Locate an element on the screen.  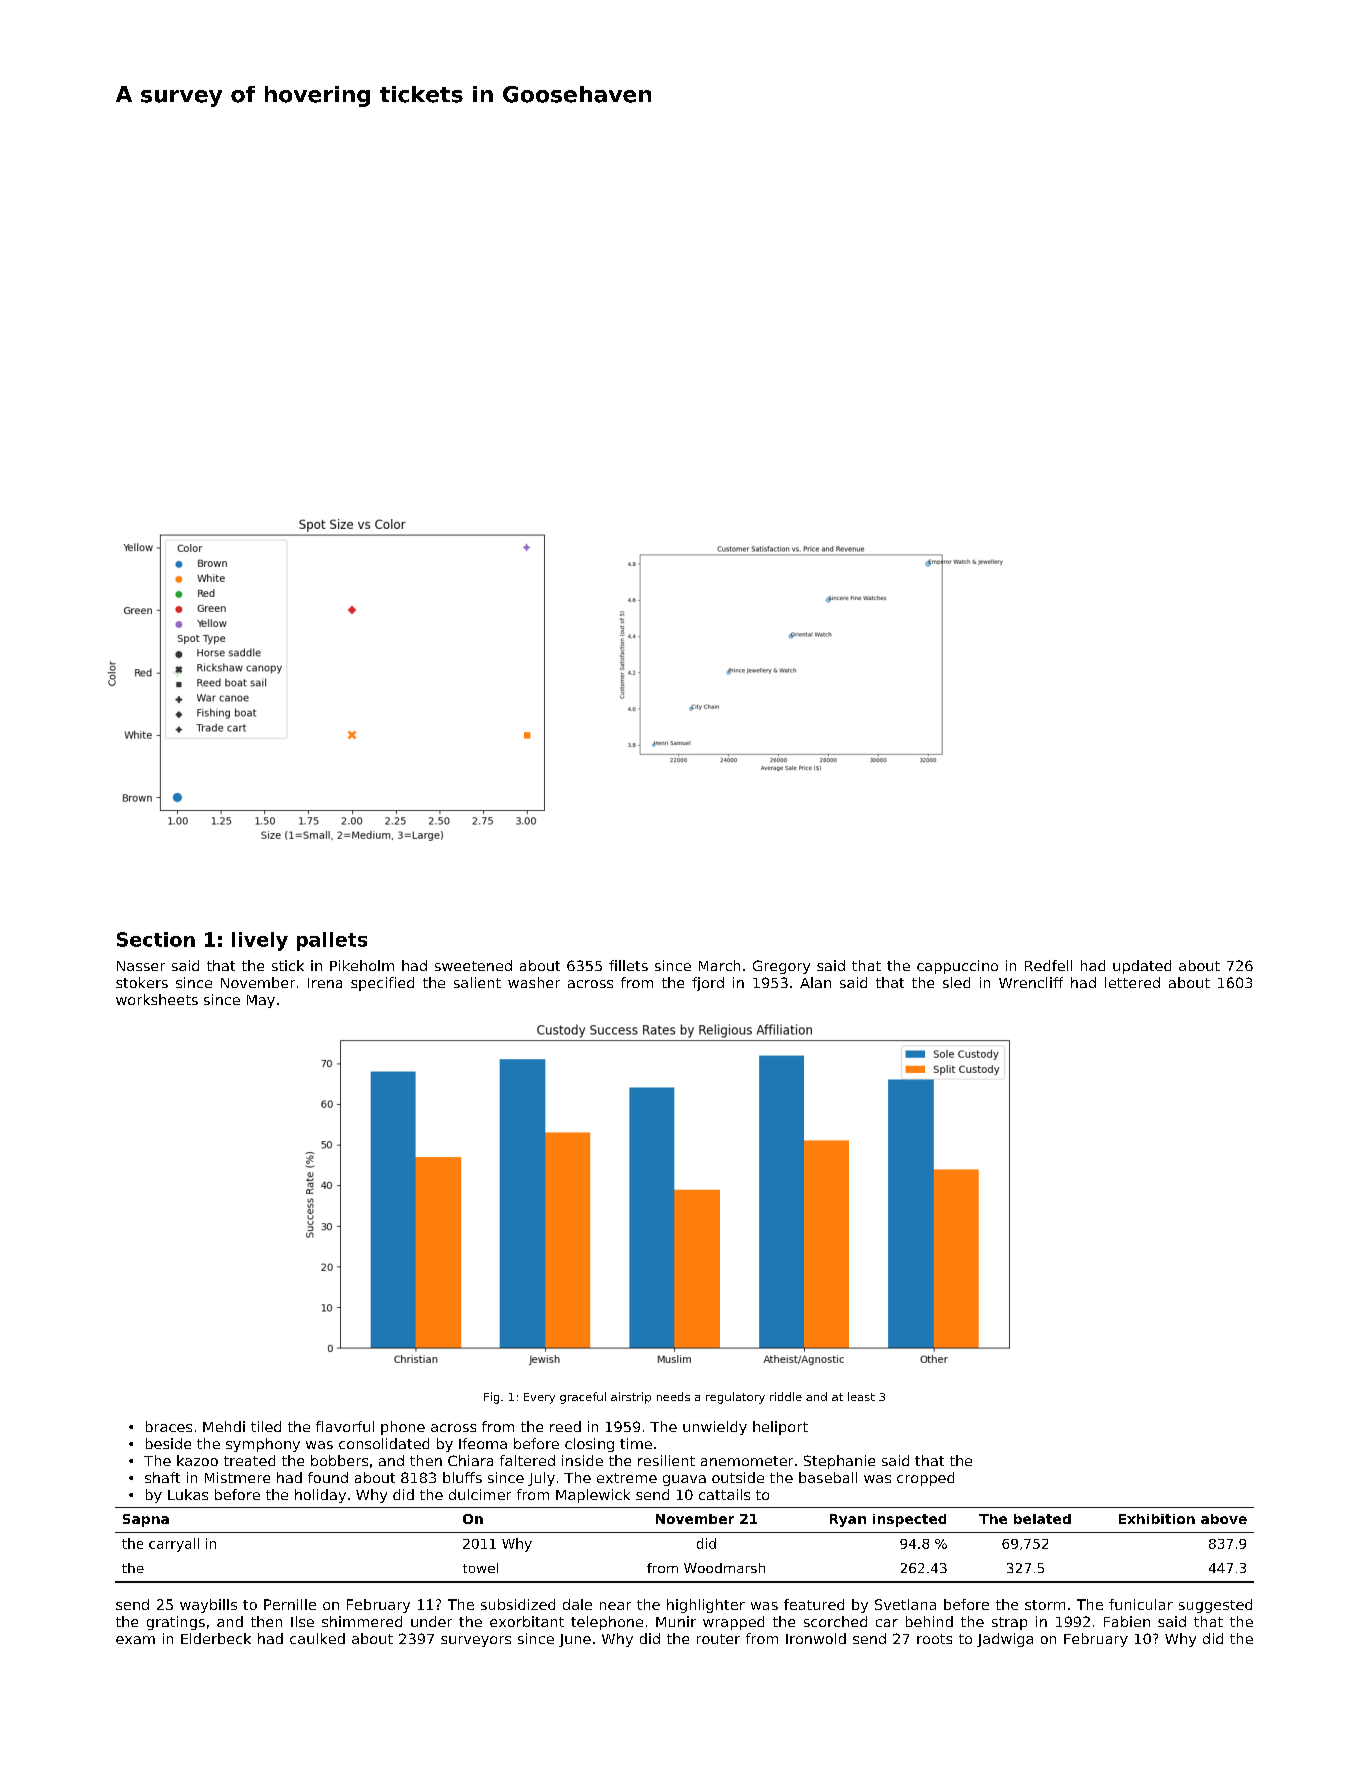
least is located at coordinates (861, 1396).
